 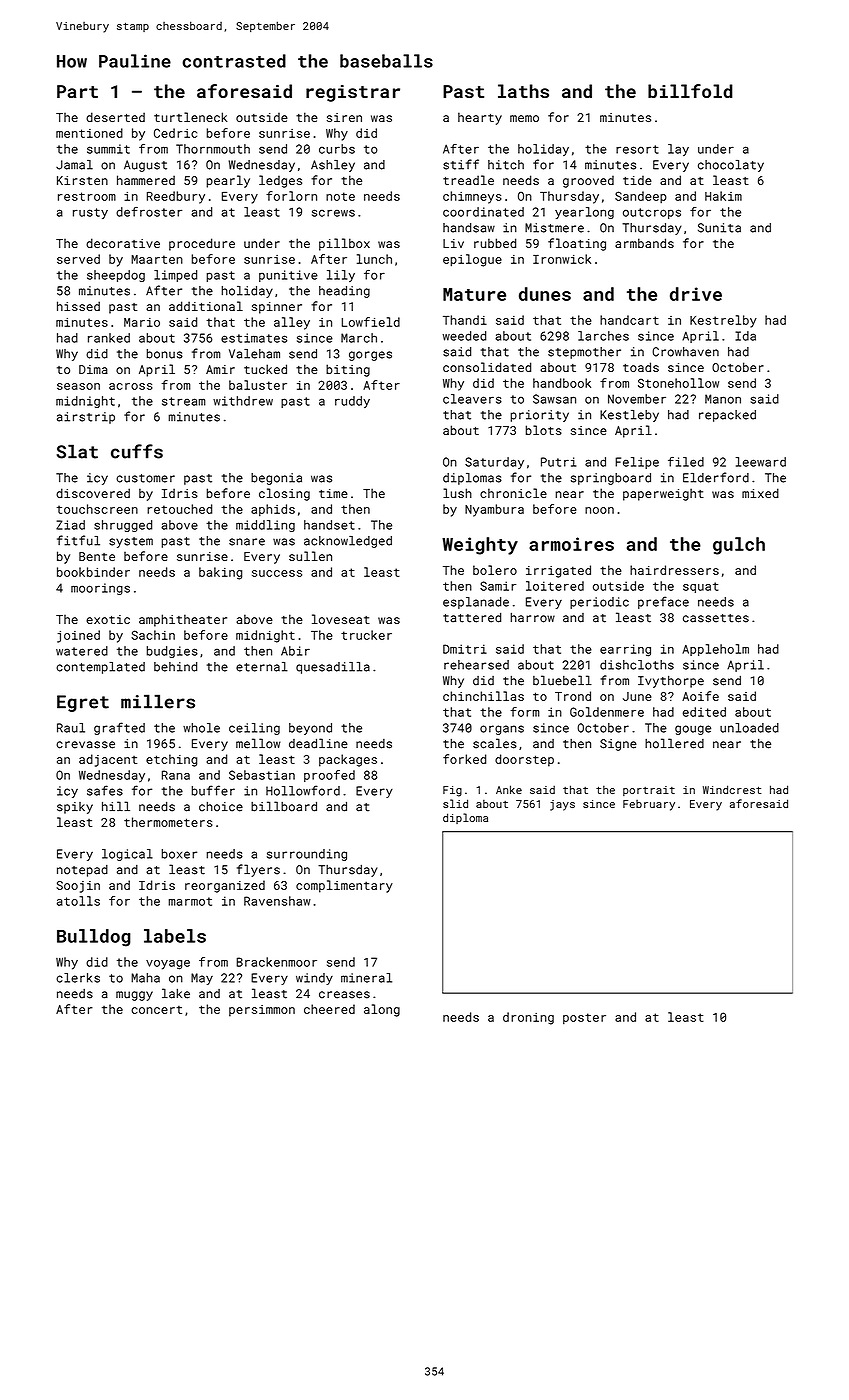 What do you see at coordinates (145, 166) in the page?
I see `August` at bounding box center [145, 166].
